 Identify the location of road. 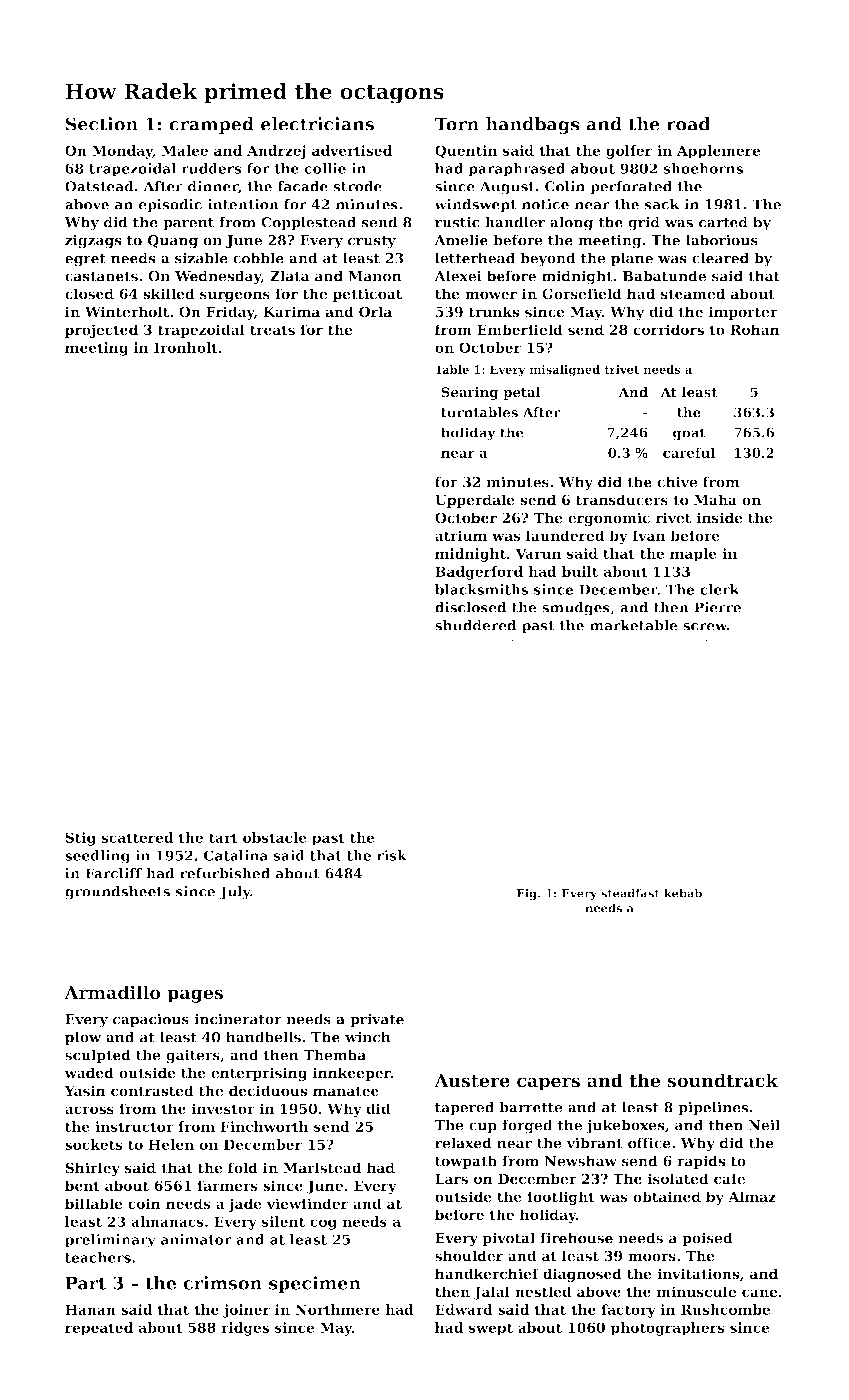
(688, 124).
